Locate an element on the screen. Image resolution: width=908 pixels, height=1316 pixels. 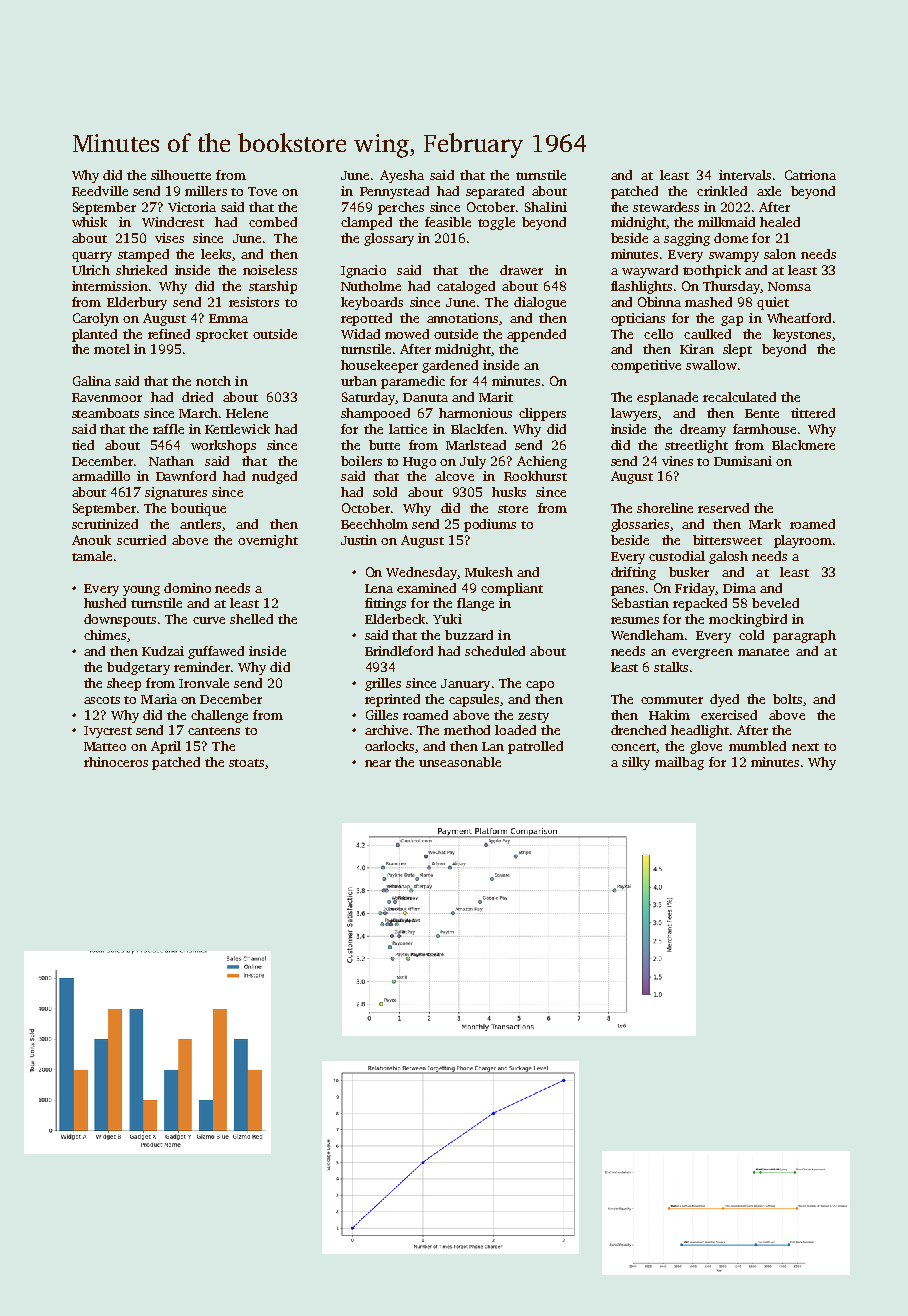
alcove is located at coordinates (454, 476).
